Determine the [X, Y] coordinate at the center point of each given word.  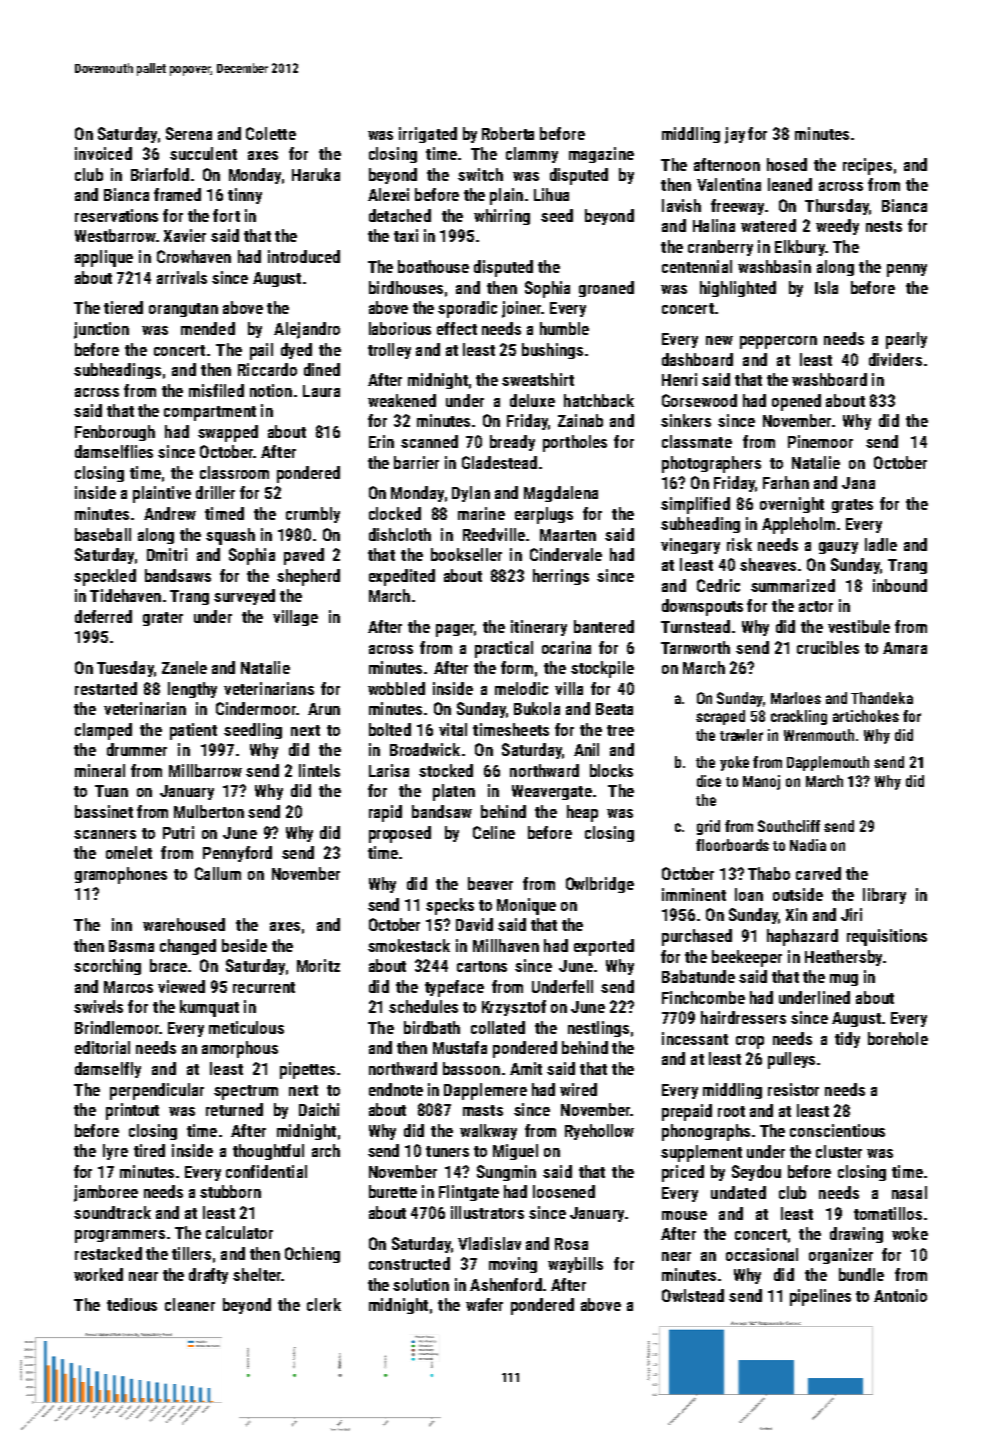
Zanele [184, 667]
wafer [484, 1304]
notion [271, 390]
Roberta [508, 133]
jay [735, 135]
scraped [720, 717]
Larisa [389, 770]
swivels [98, 1006]
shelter [257, 1274]
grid [708, 827]
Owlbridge [600, 885]
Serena [189, 133]
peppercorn [778, 342]
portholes [575, 443]
